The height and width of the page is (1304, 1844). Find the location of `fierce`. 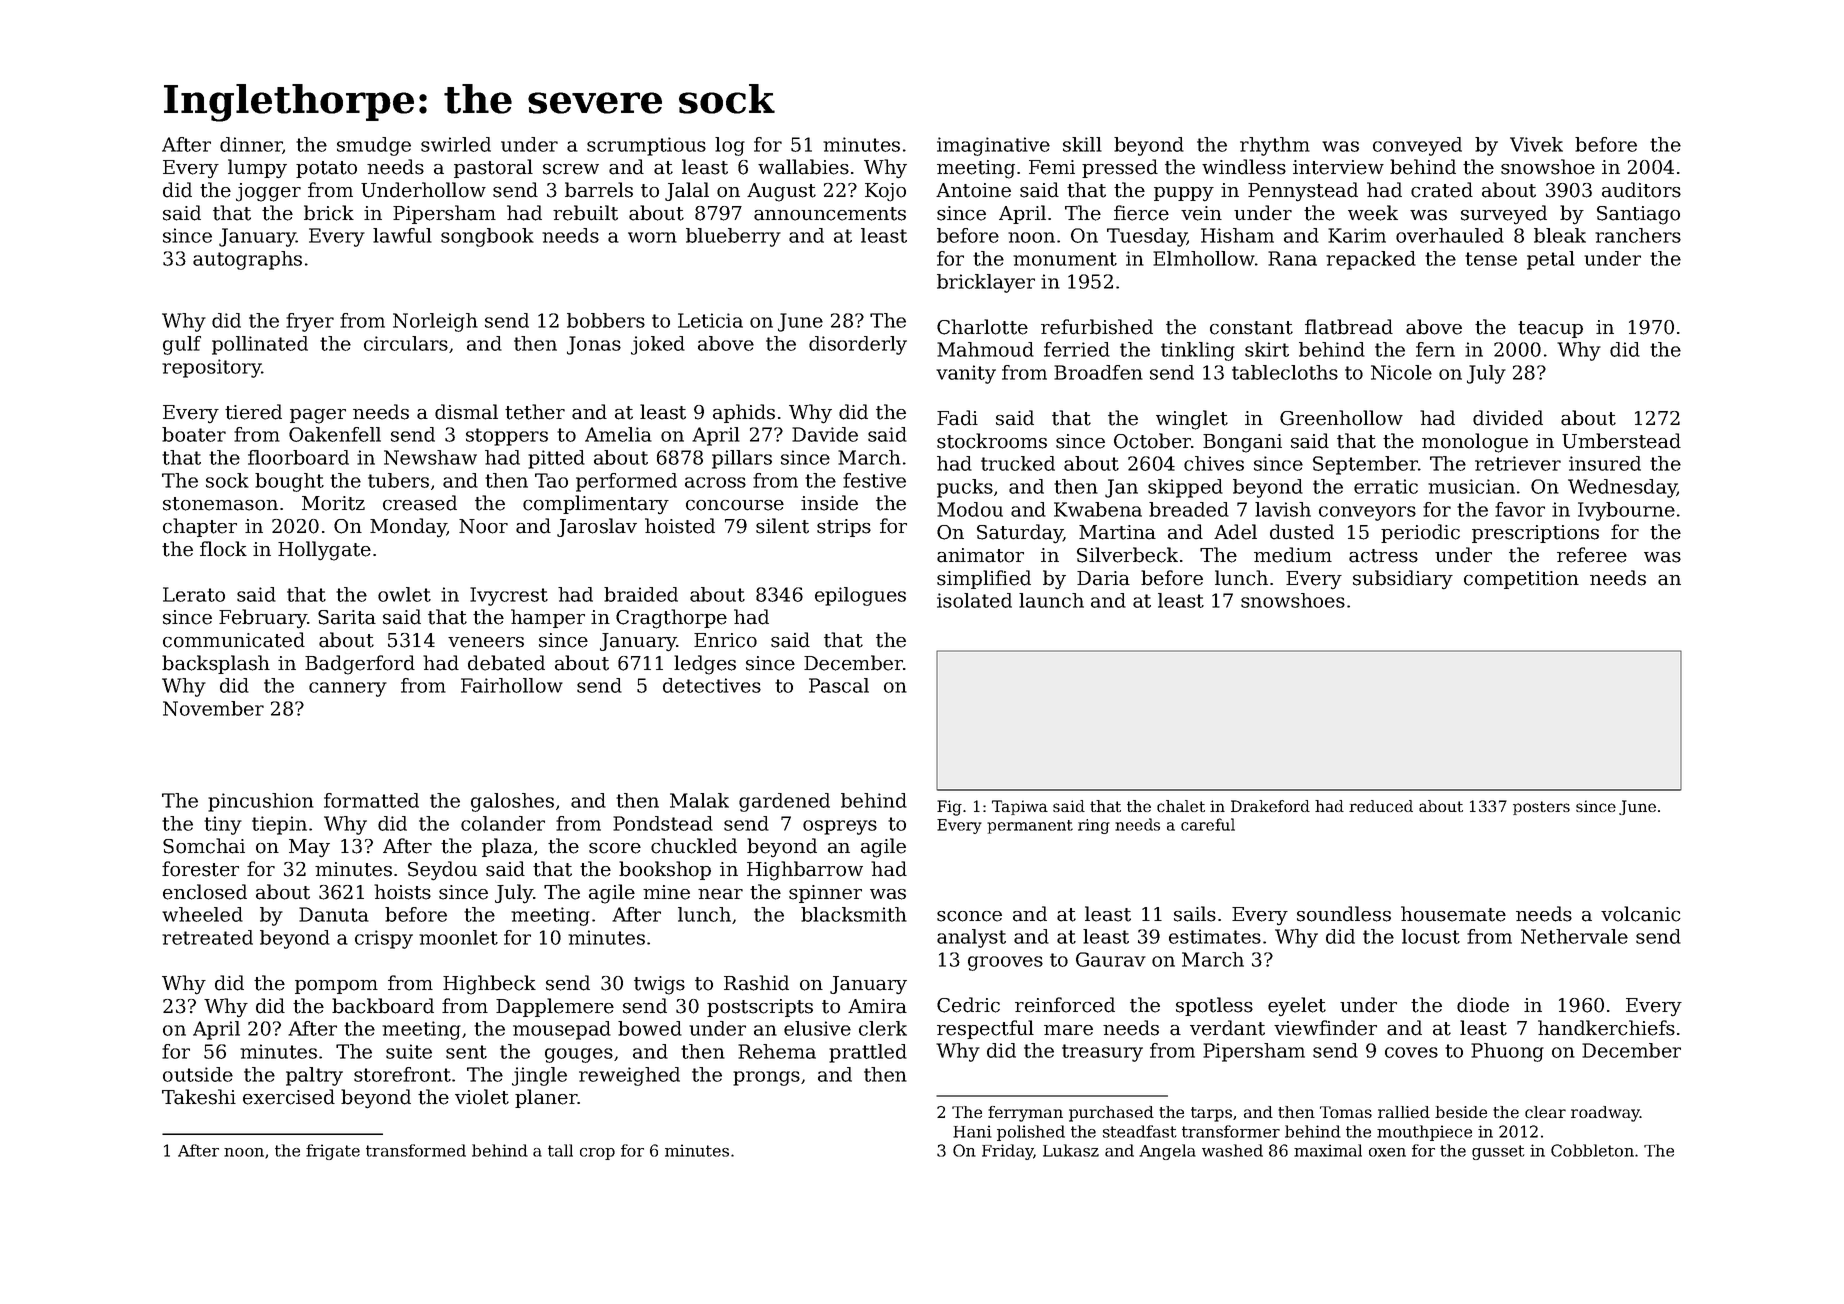

fierce is located at coordinates (1141, 213).
